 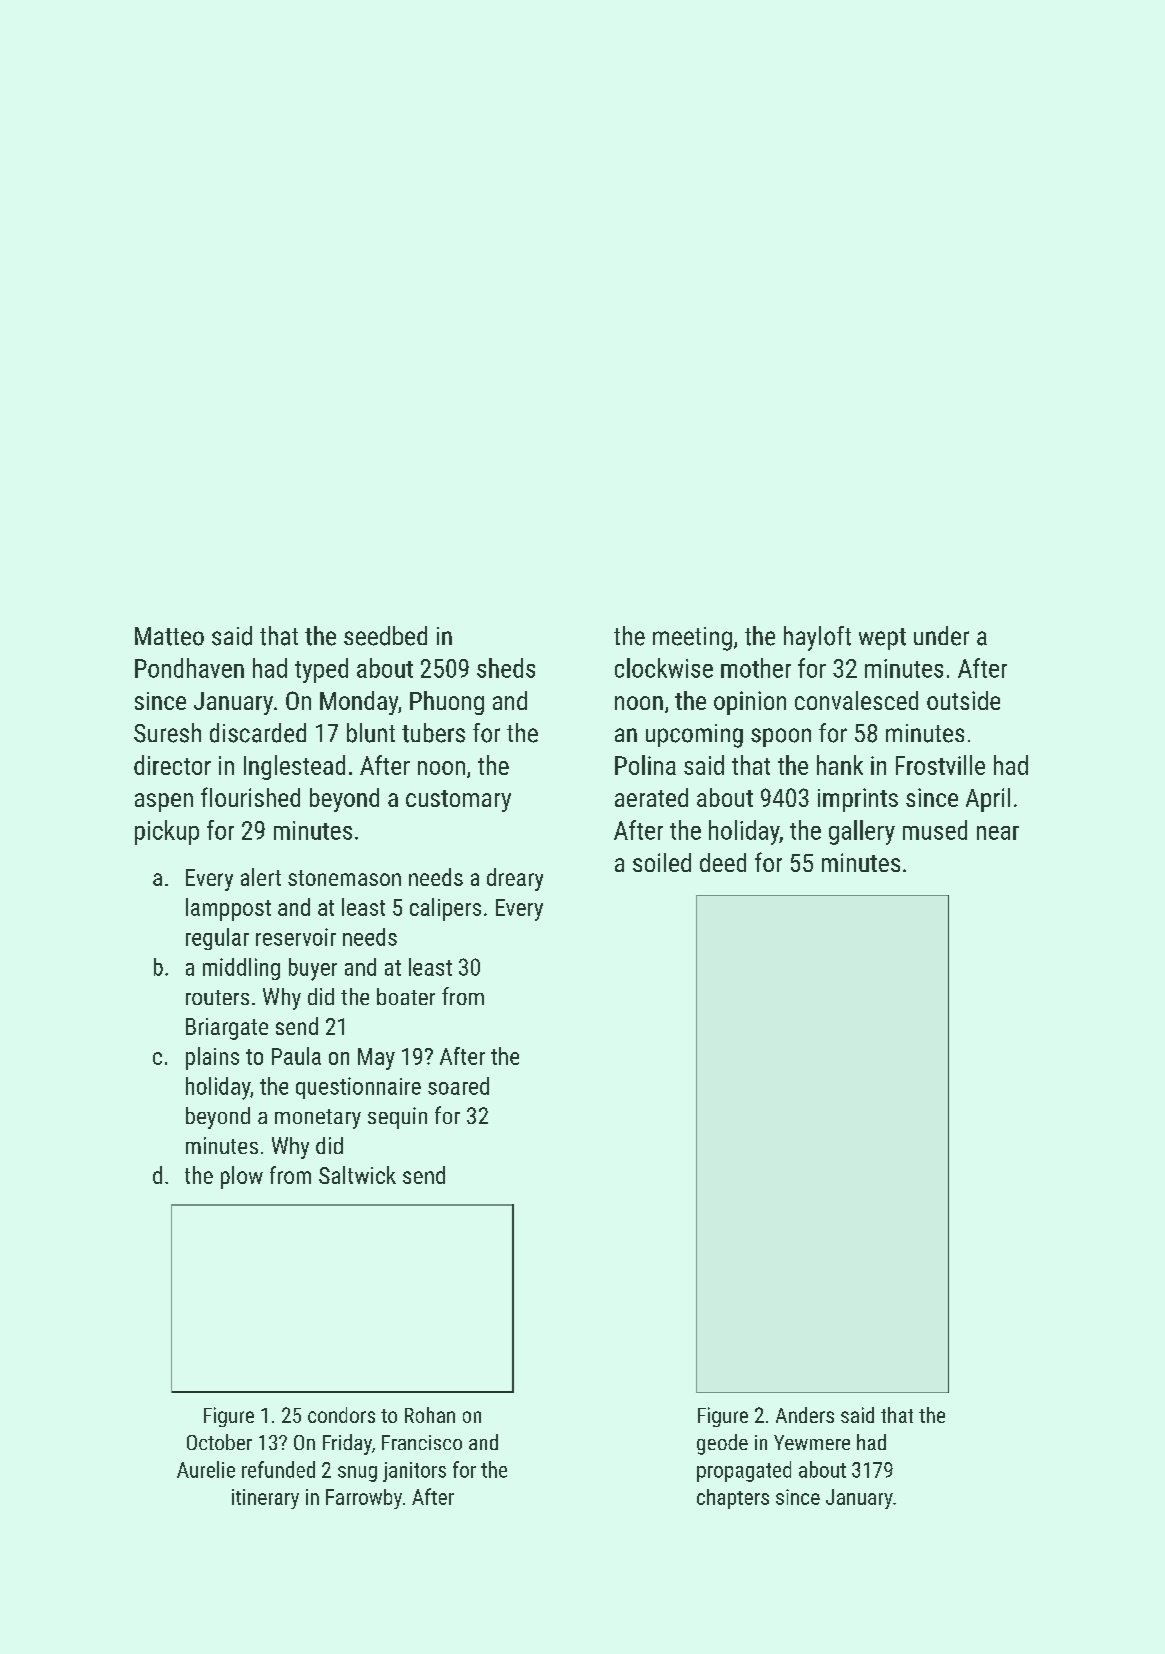 I want to click on seedbed, so click(x=385, y=636).
